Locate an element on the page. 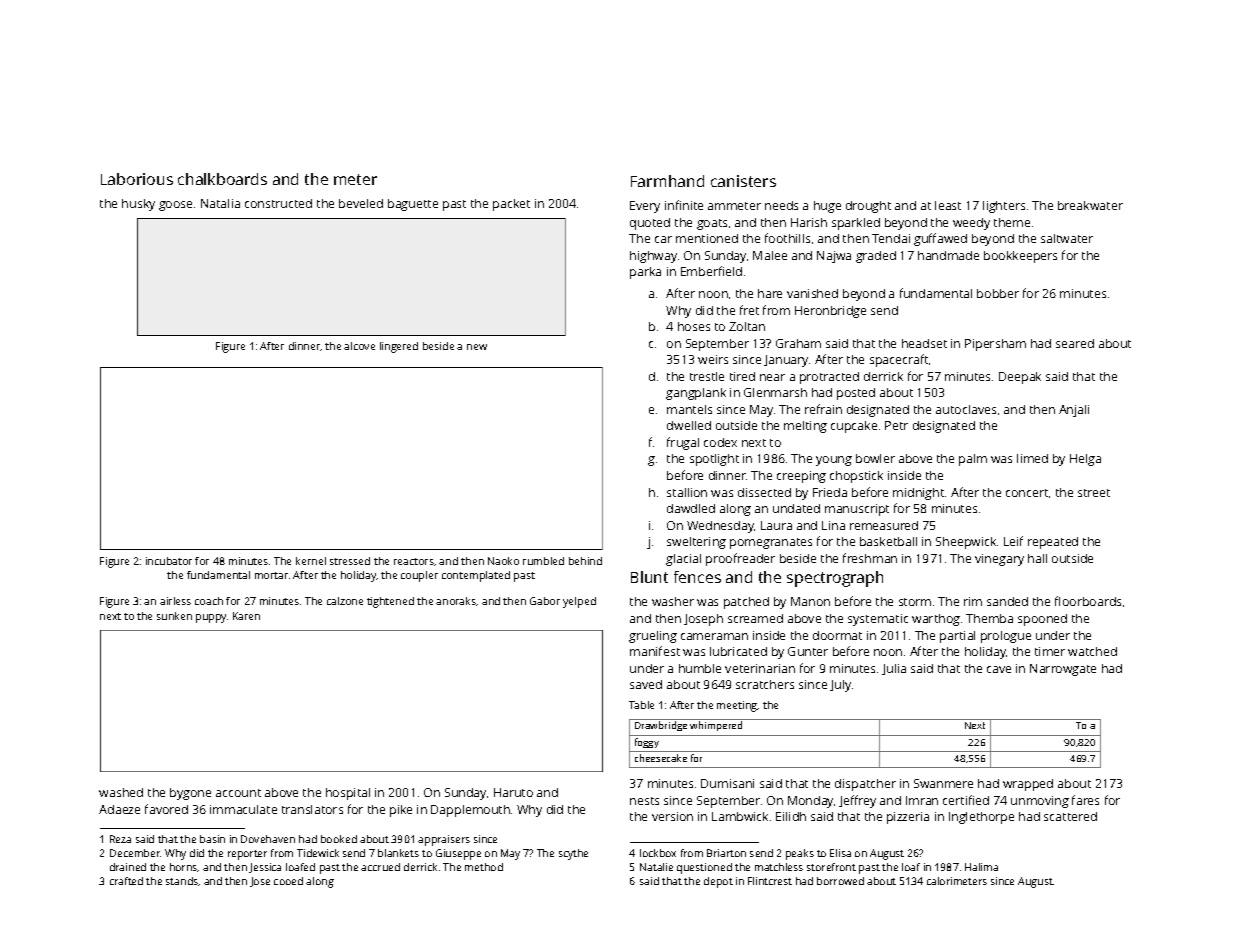 The height and width of the image is (952, 1233). floorboards is located at coordinates (1088, 601).
